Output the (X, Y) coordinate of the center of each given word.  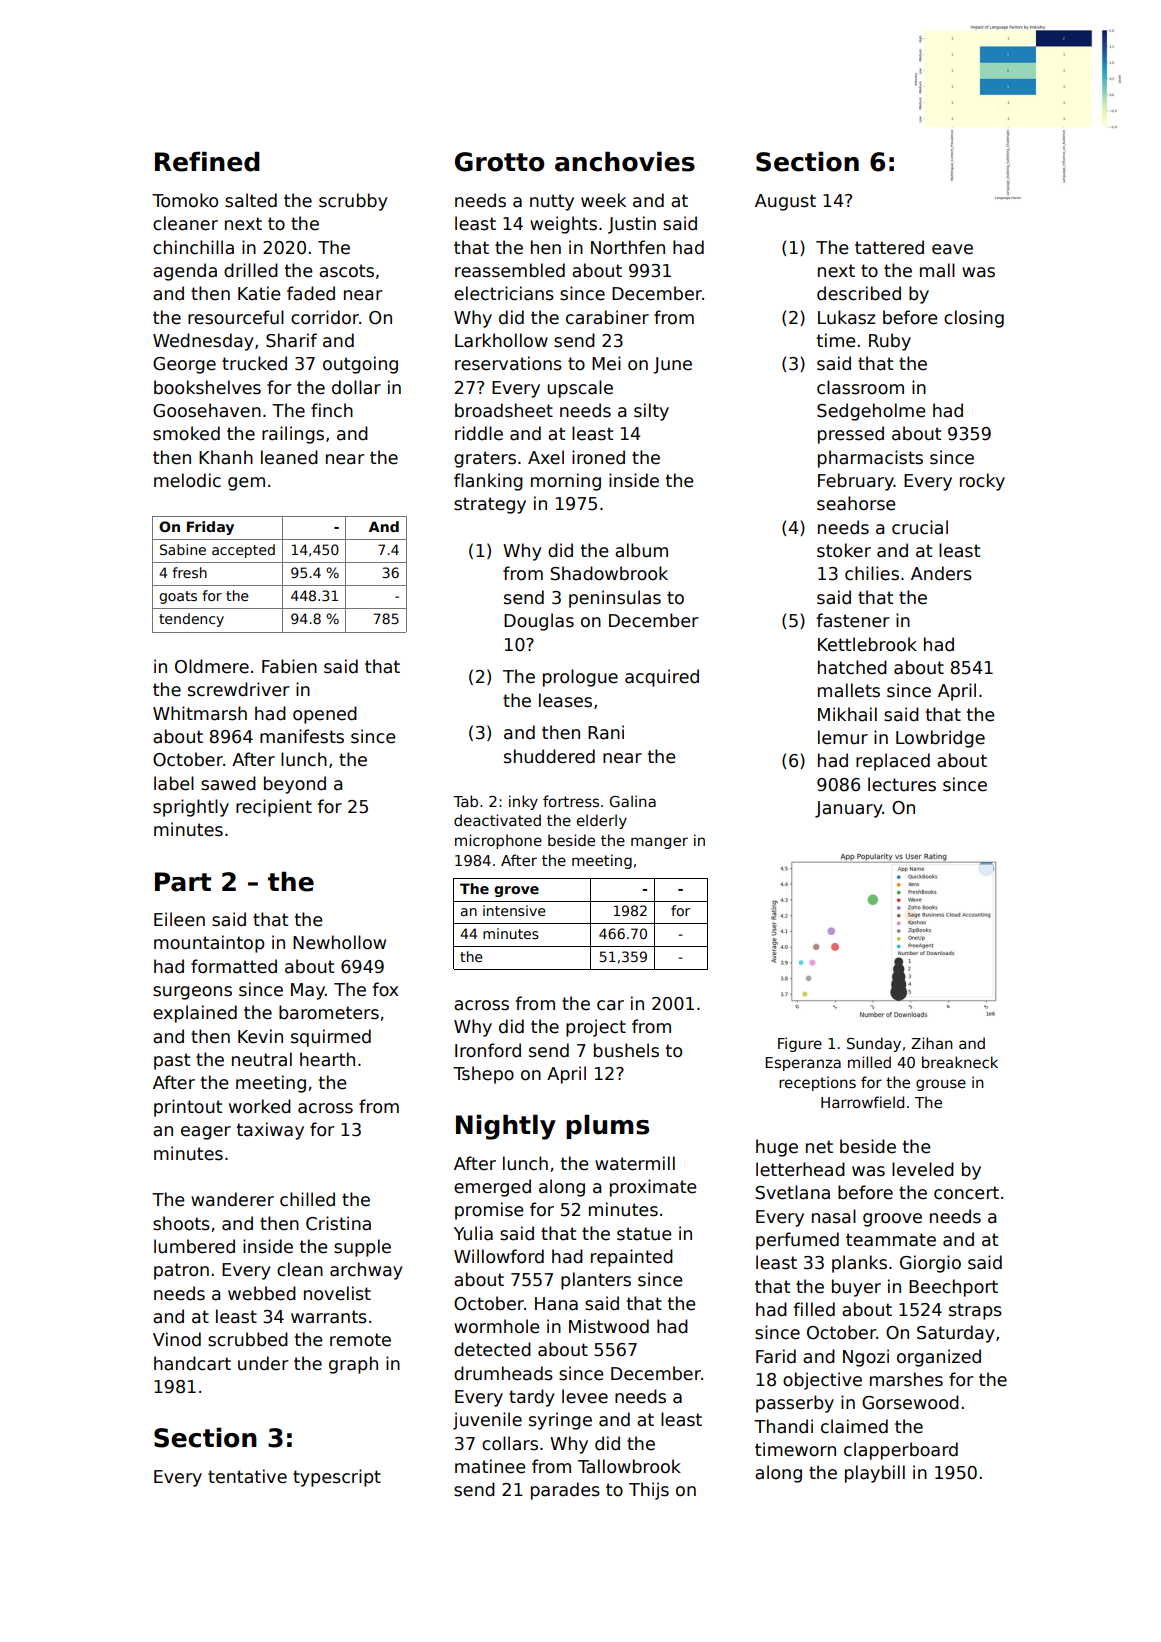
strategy (490, 505)
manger (659, 843)
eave (952, 249)
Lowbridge (940, 739)
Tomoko (185, 200)
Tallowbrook (629, 1466)
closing (974, 319)
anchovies (625, 161)
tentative (247, 1476)
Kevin (260, 1036)
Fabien (289, 666)
